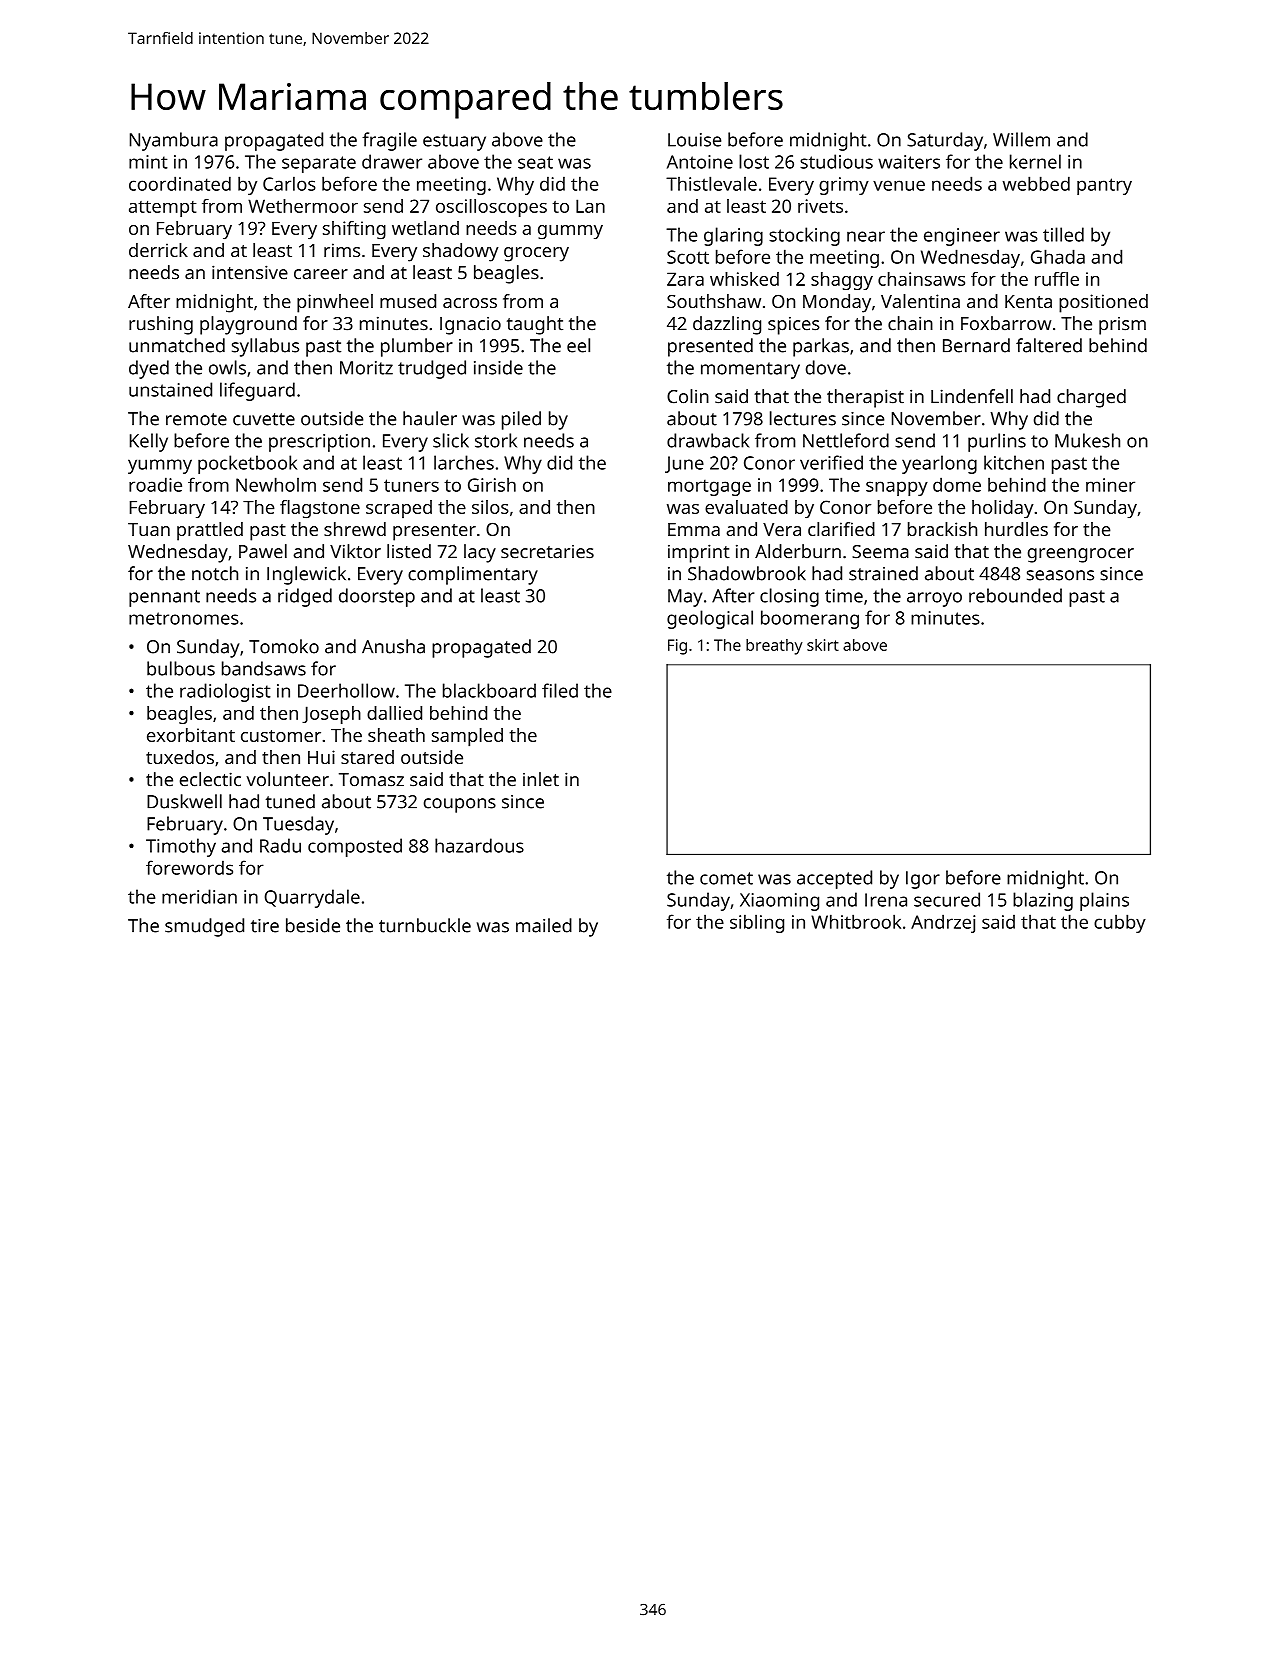 This image has width=1279, height=1656. Describe the element at coordinates (163, 208) in the image. I see `attempt` at that location.
